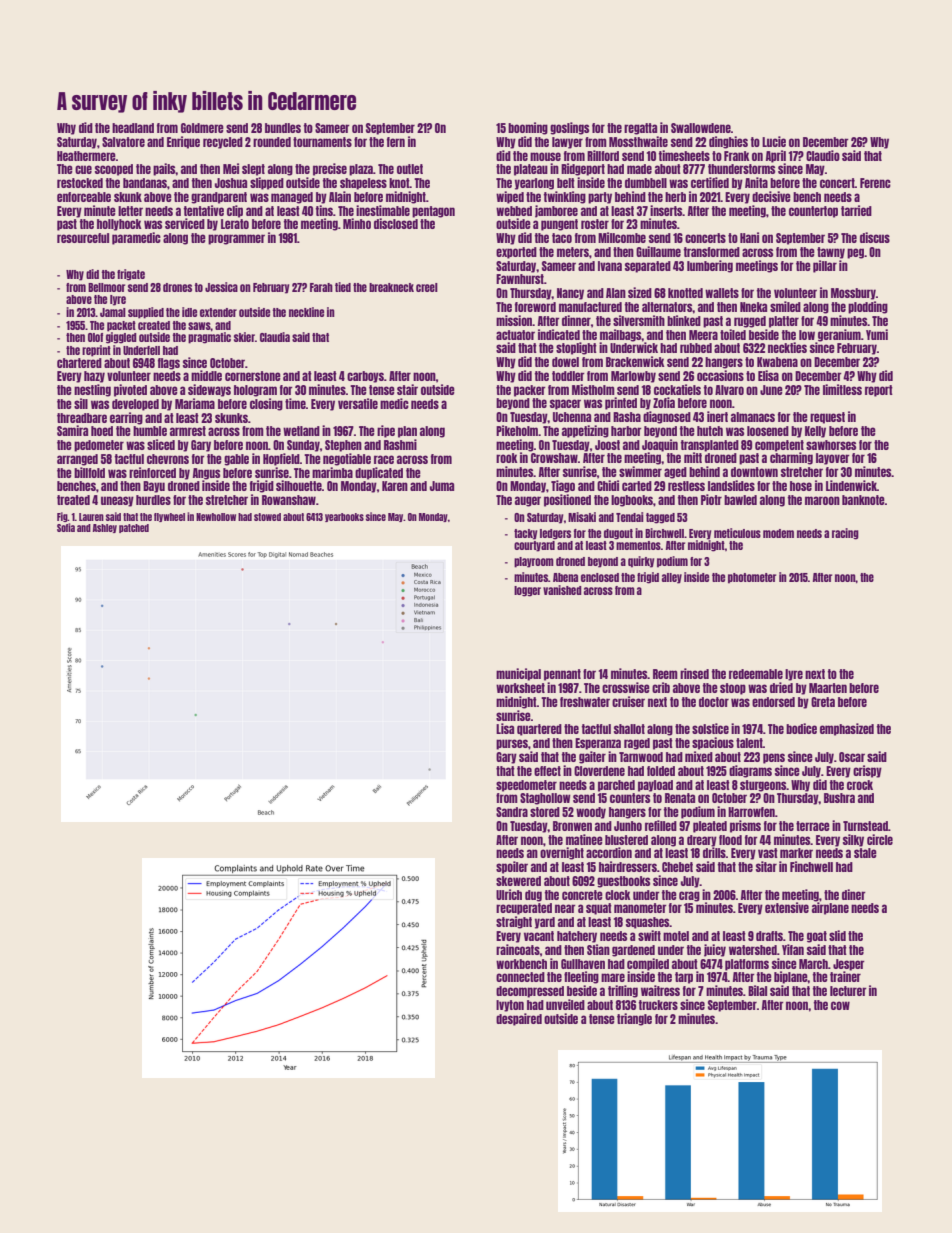 This image has width=952, height=1233. I want to click on spoiler, so click(512, 867).
